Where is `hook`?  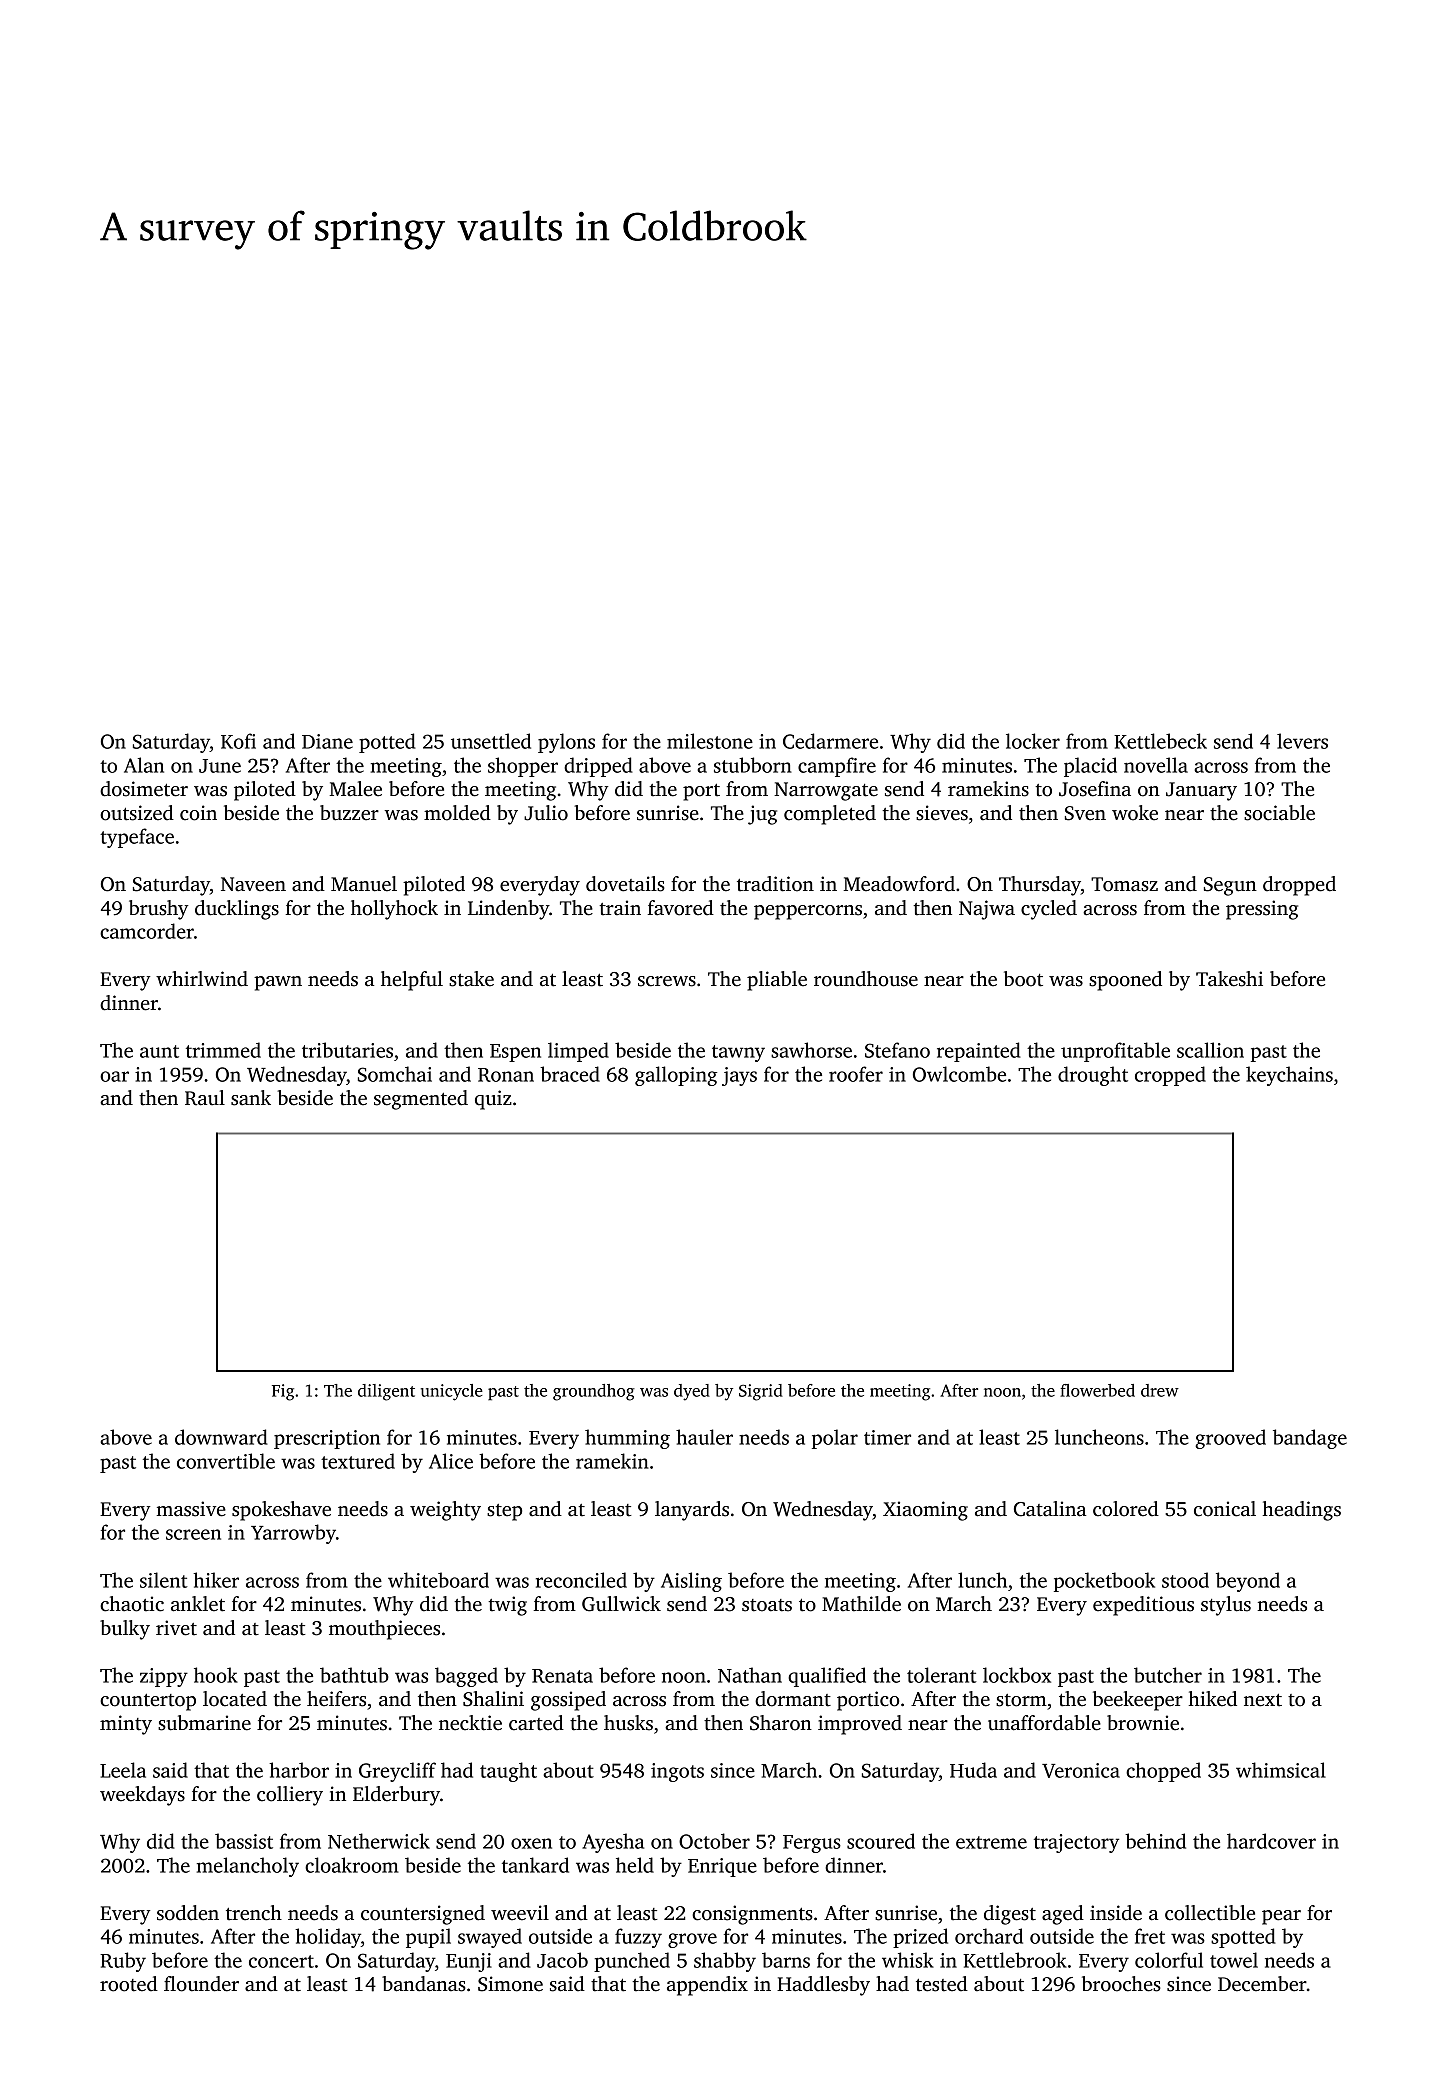 hook is located at coordinates (216, 1675).
